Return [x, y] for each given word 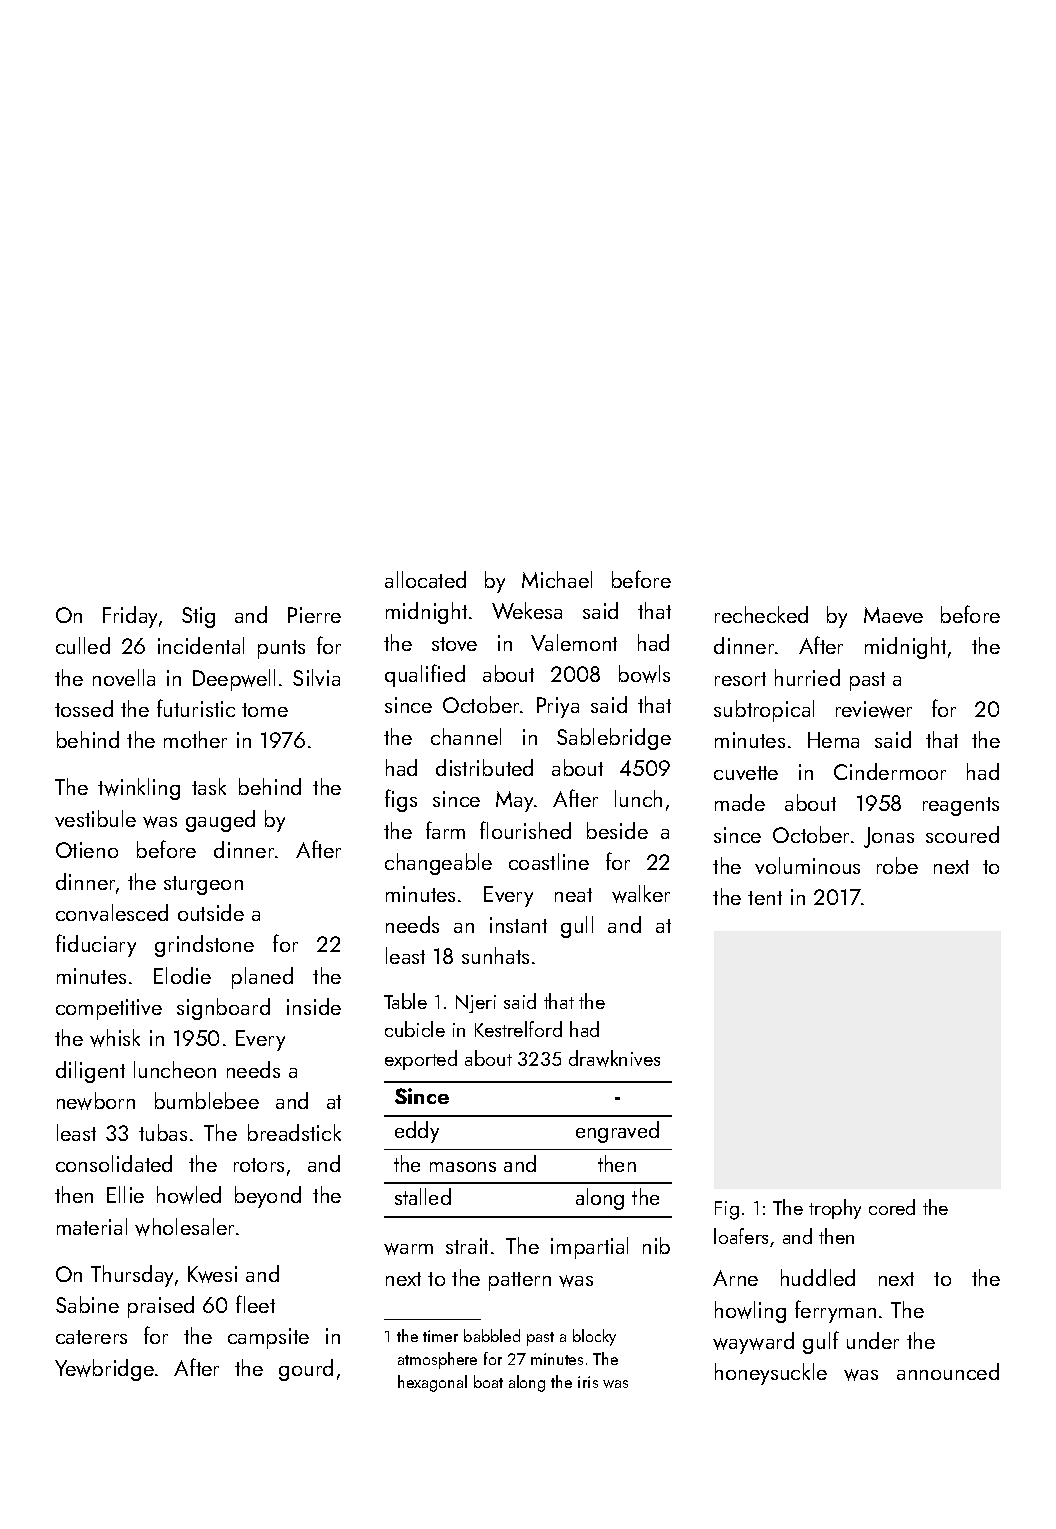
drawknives [614, 1058]
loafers [741, 1236]
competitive [109, 1009]
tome [265, 710]
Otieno [87, 850]
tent [765, 898]
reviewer [874, 709]
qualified [425, 675]
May [515, 801]
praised [161, 1307]
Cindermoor [890, 771]
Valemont [574, 642]
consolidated [114, 1163]
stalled [423, 1196]
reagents [961, 806]
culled [83, 645]
